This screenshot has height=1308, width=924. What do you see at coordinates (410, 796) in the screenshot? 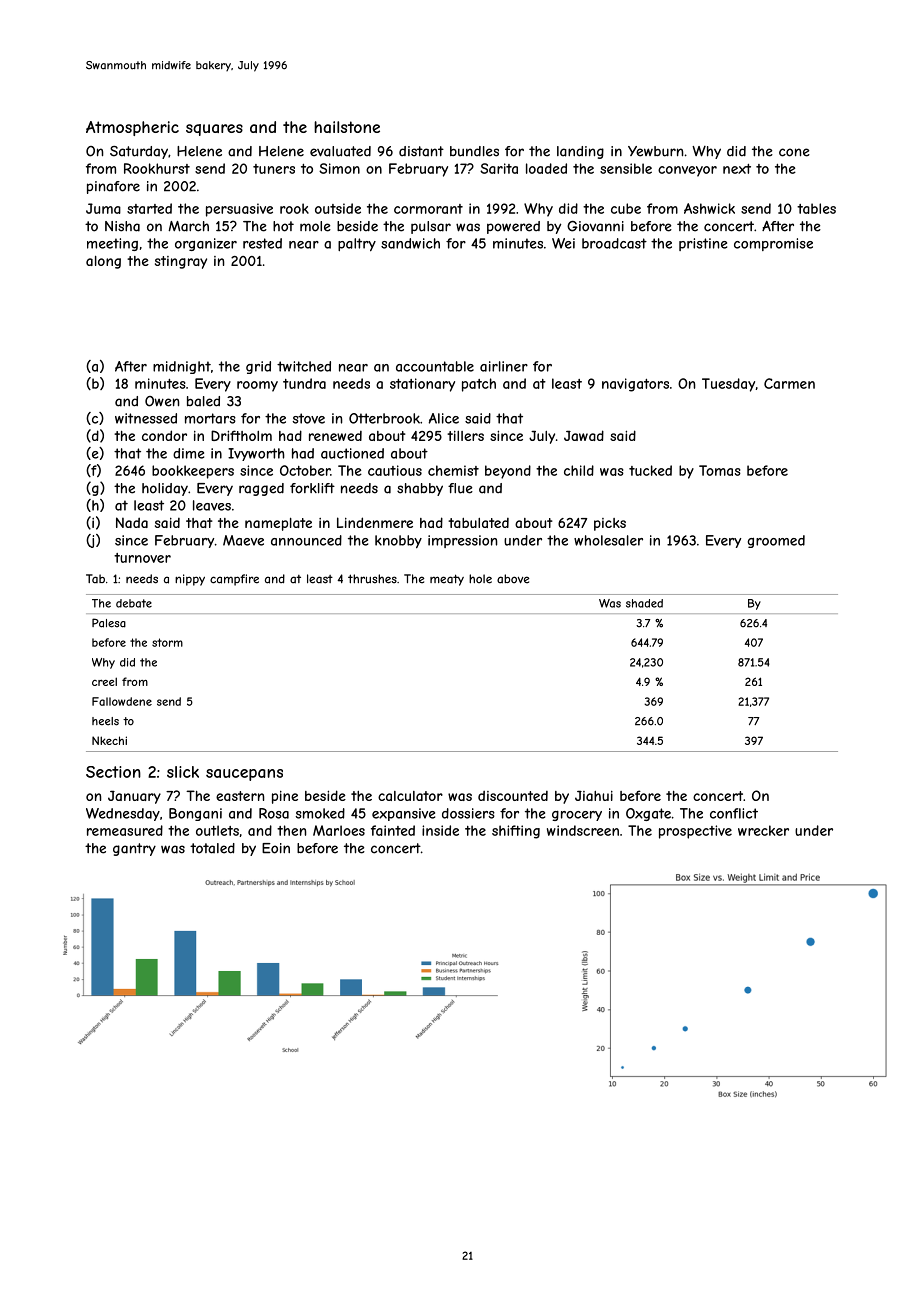
I see `calculator` at bounding box center [410, 796].
